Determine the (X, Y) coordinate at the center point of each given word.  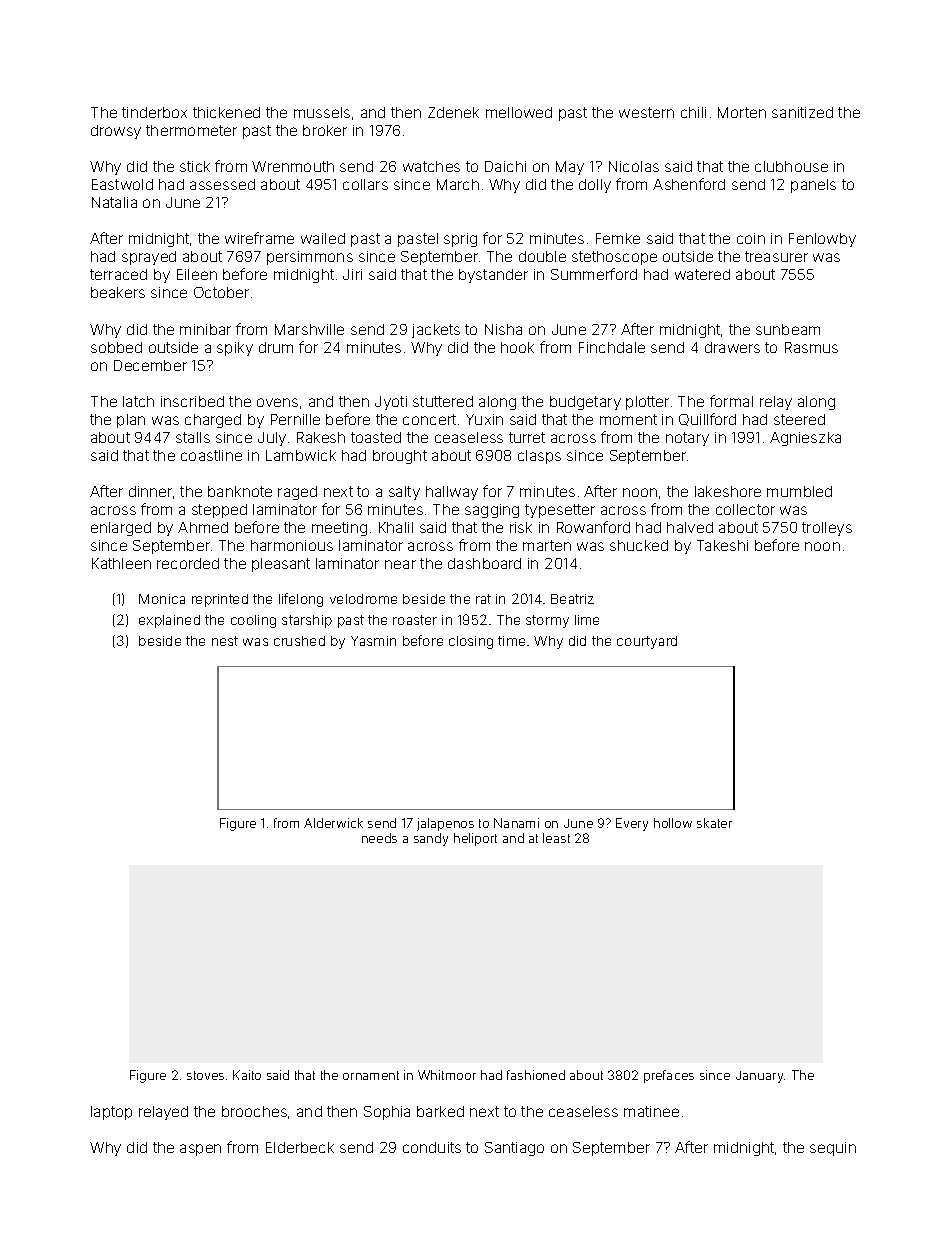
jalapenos (445, 824)
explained (169, 621)
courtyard (647, 642)
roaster (415, 620)
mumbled (799, 491)
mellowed (519, 112)
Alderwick (333, 823)
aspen (200, 1150)
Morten (742, 112)
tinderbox (154, 112)
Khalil (396, 527)
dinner (150, 491)
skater (714, 823)
